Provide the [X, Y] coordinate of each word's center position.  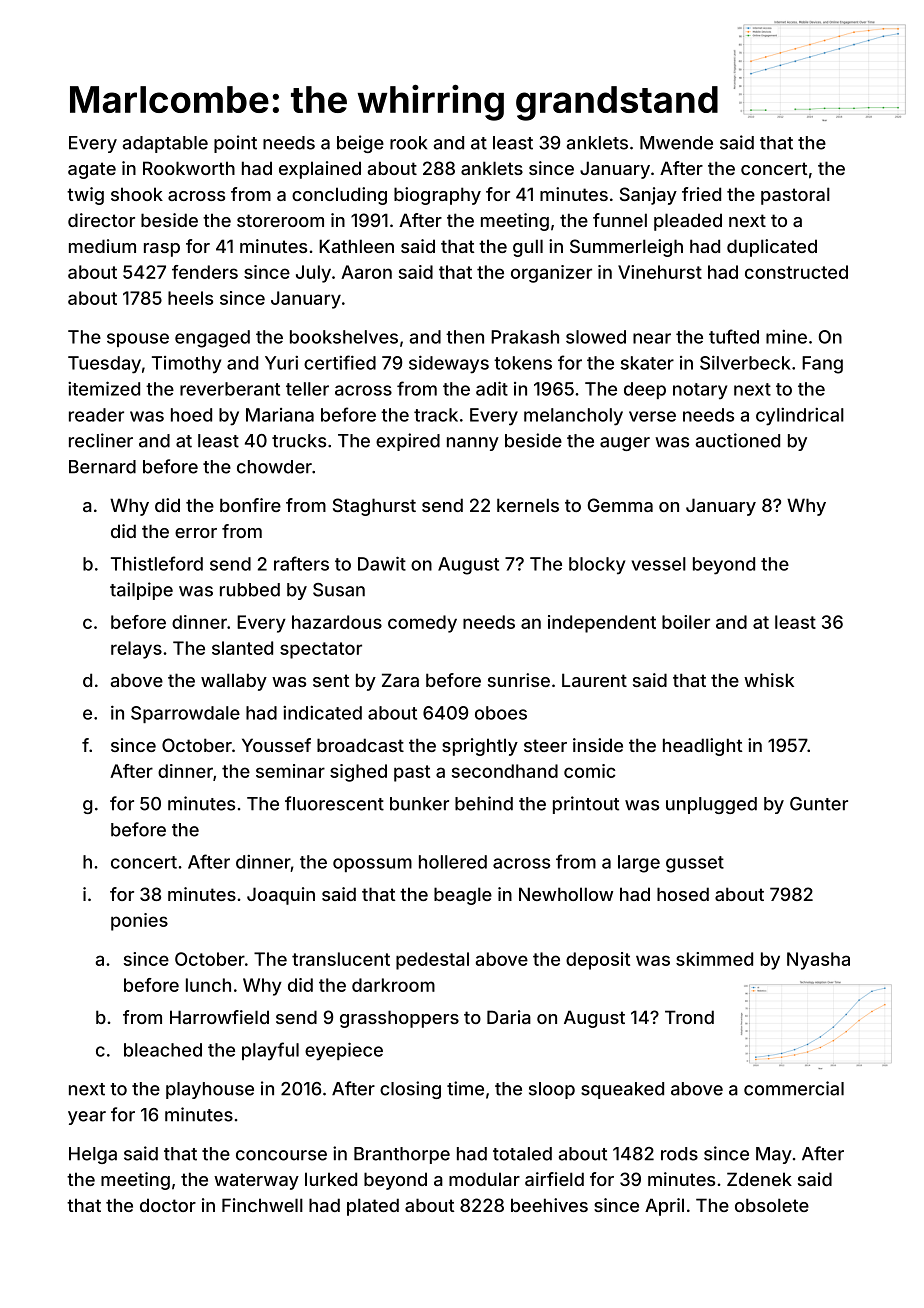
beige [360, 144]
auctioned [737, 440]
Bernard [102, 467]
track [436, 415]
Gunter [819, 804]
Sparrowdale [185, 714]
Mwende [676, 143]
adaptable [165, 144]
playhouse [210, 1090]
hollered [453, 862]
